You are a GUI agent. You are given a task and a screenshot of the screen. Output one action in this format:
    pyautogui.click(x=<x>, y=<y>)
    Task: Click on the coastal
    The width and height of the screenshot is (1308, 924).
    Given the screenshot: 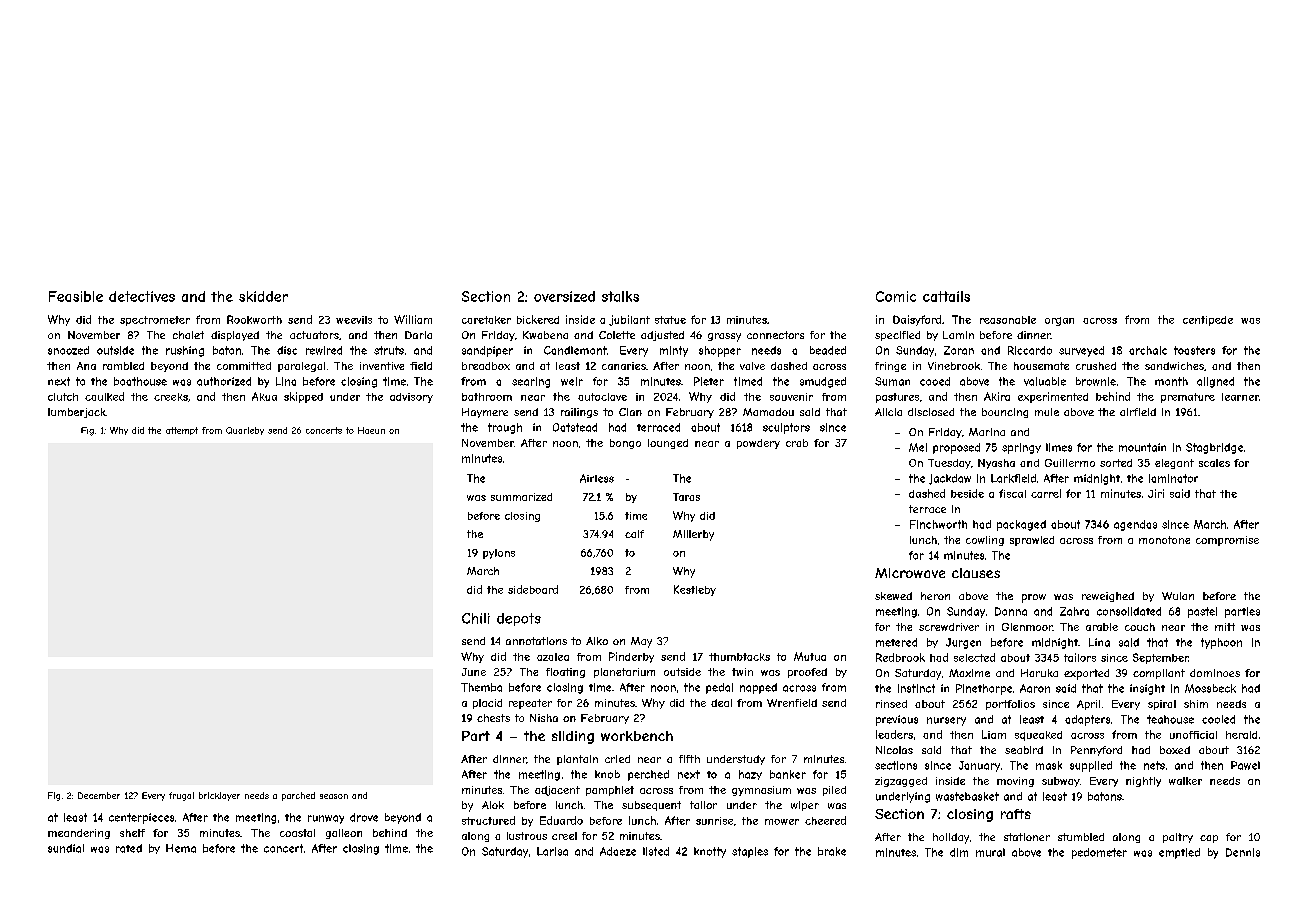 What is the action you would take?
    pyautogui.click(x=297, y=833)
